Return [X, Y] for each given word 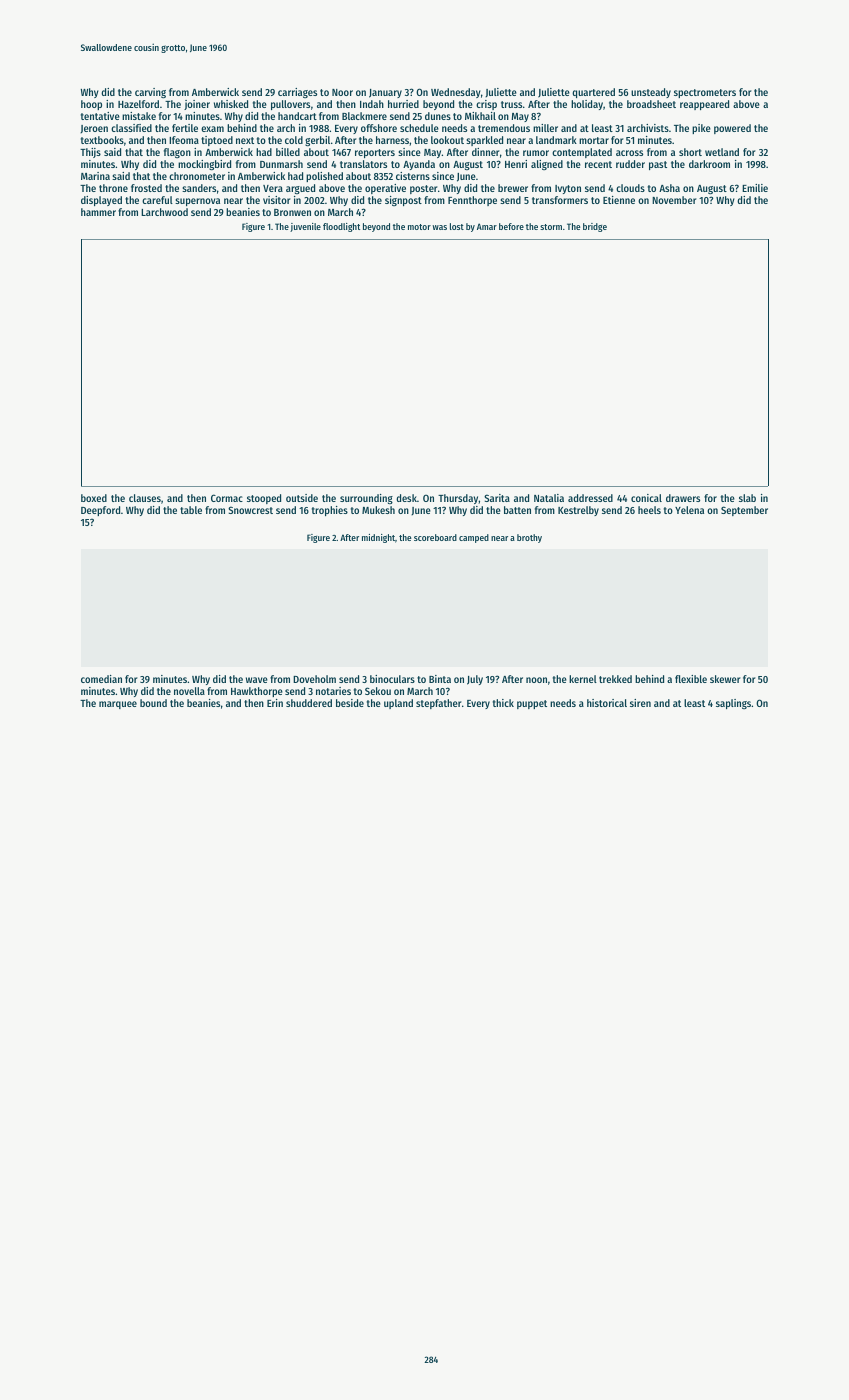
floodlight [341, 227]
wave [257, 680]
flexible [691, 679]
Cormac [227, 498]
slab [747, 498]
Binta [440, 679]
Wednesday [456, 93]
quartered [593, 93]
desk [406, 498]
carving [150, 93]
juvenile [305, 227]
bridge [595, 227]
